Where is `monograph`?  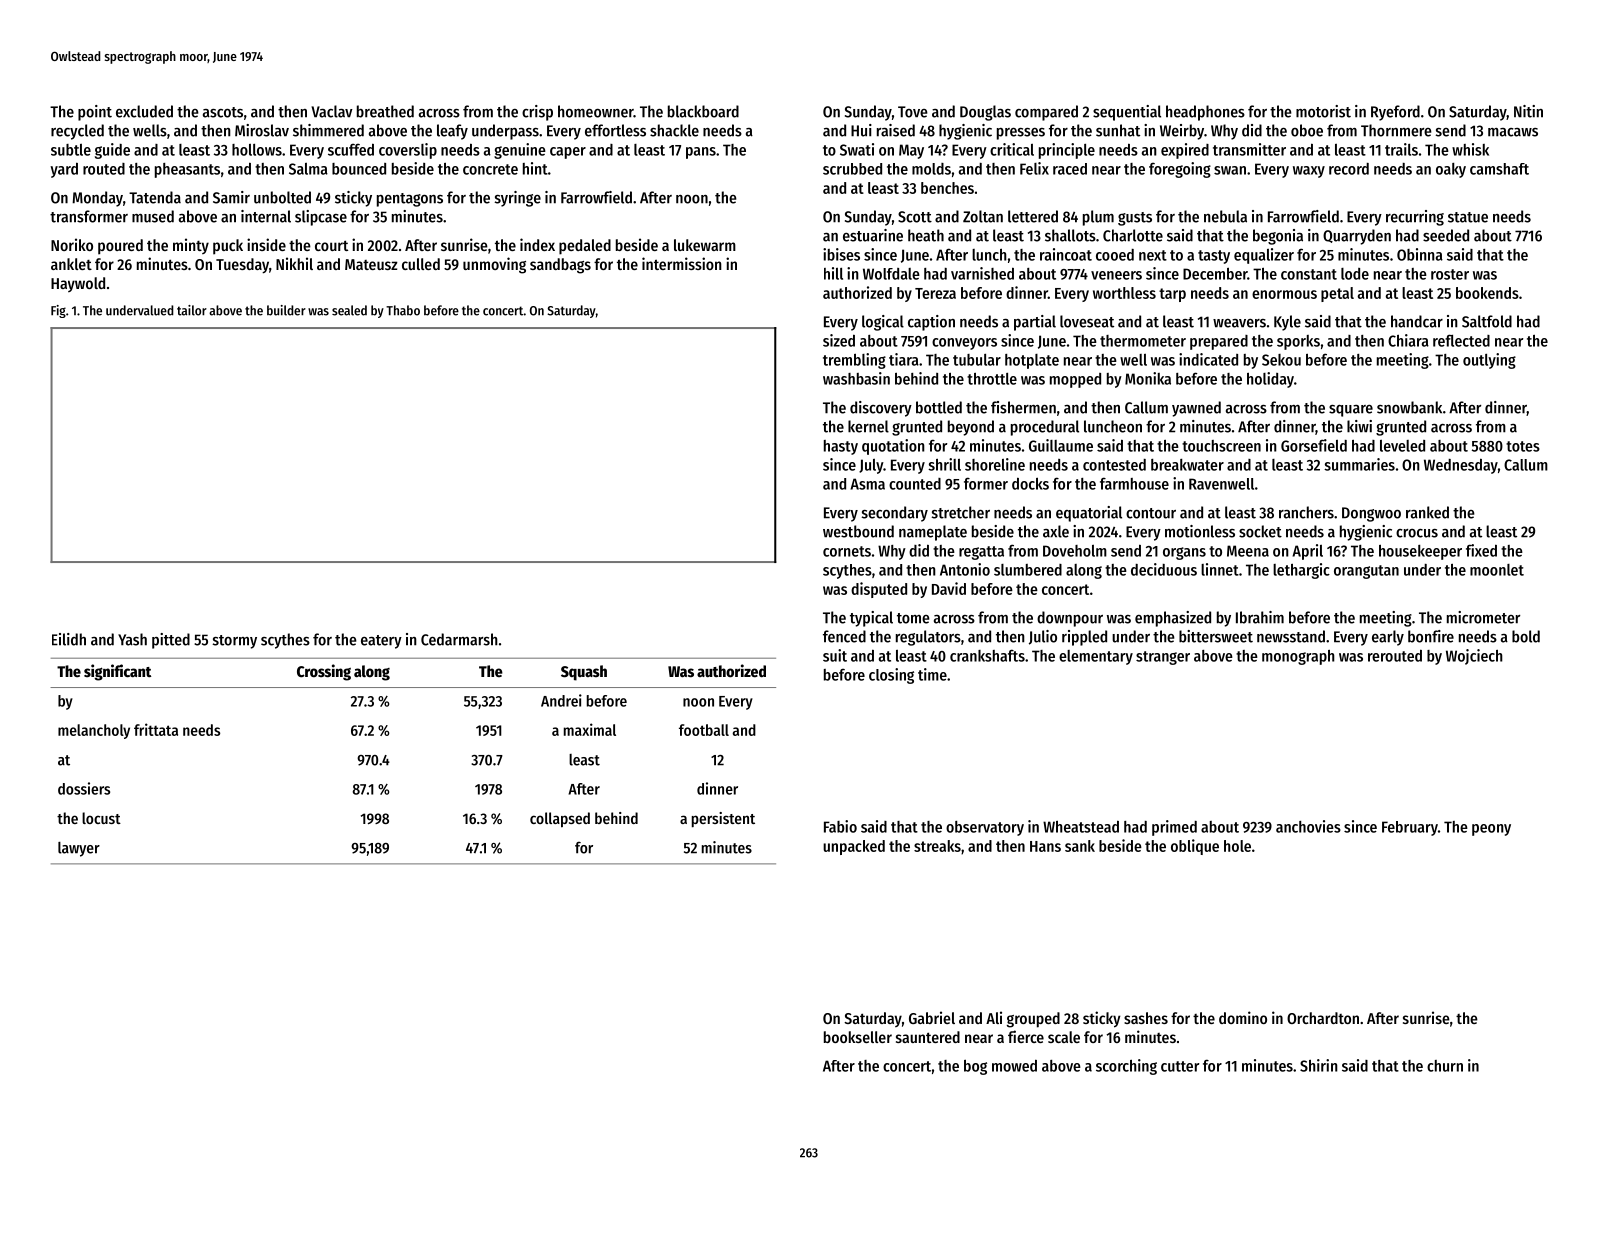
monograph is located at coordinates (1298, 657).
